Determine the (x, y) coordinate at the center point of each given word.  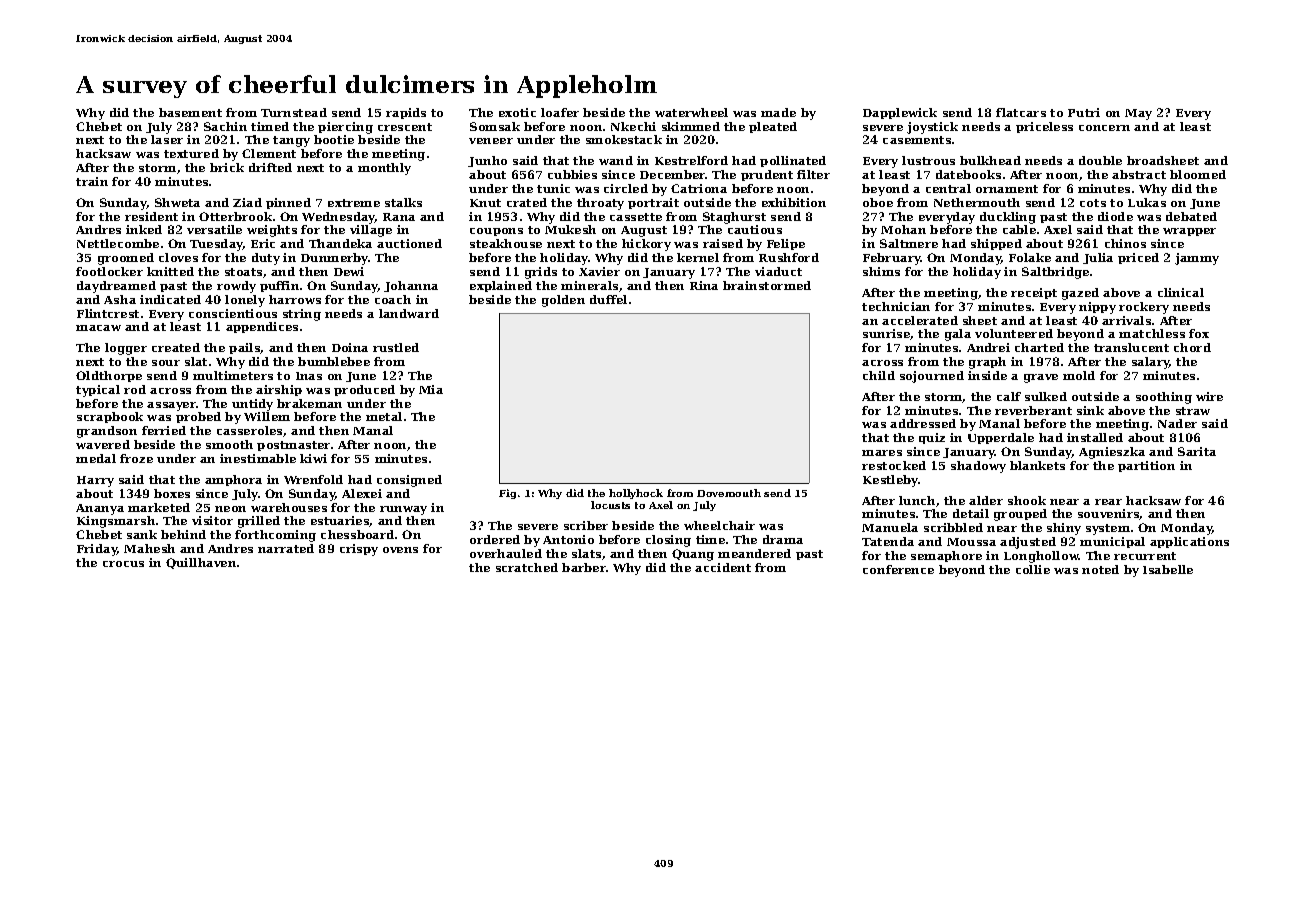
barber (584, 567)
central (948, 188)
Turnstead (294, 112)
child (879, 375)
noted (1100, 569)
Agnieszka (1112, 453)
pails (245, 348)
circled (626, 188)
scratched (527, 567)
